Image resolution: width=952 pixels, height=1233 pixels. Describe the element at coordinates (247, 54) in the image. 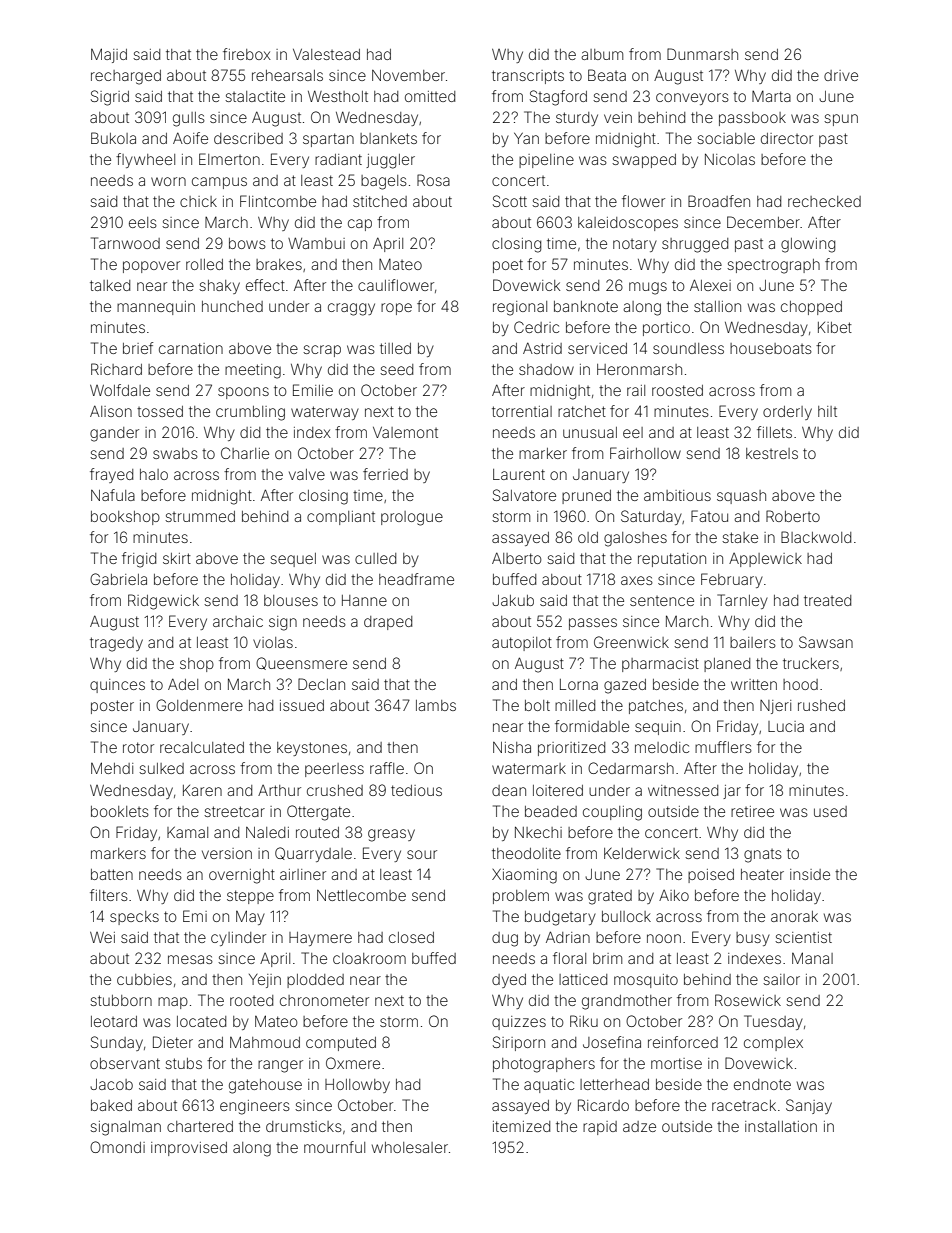

I see `firebox` at that location.
